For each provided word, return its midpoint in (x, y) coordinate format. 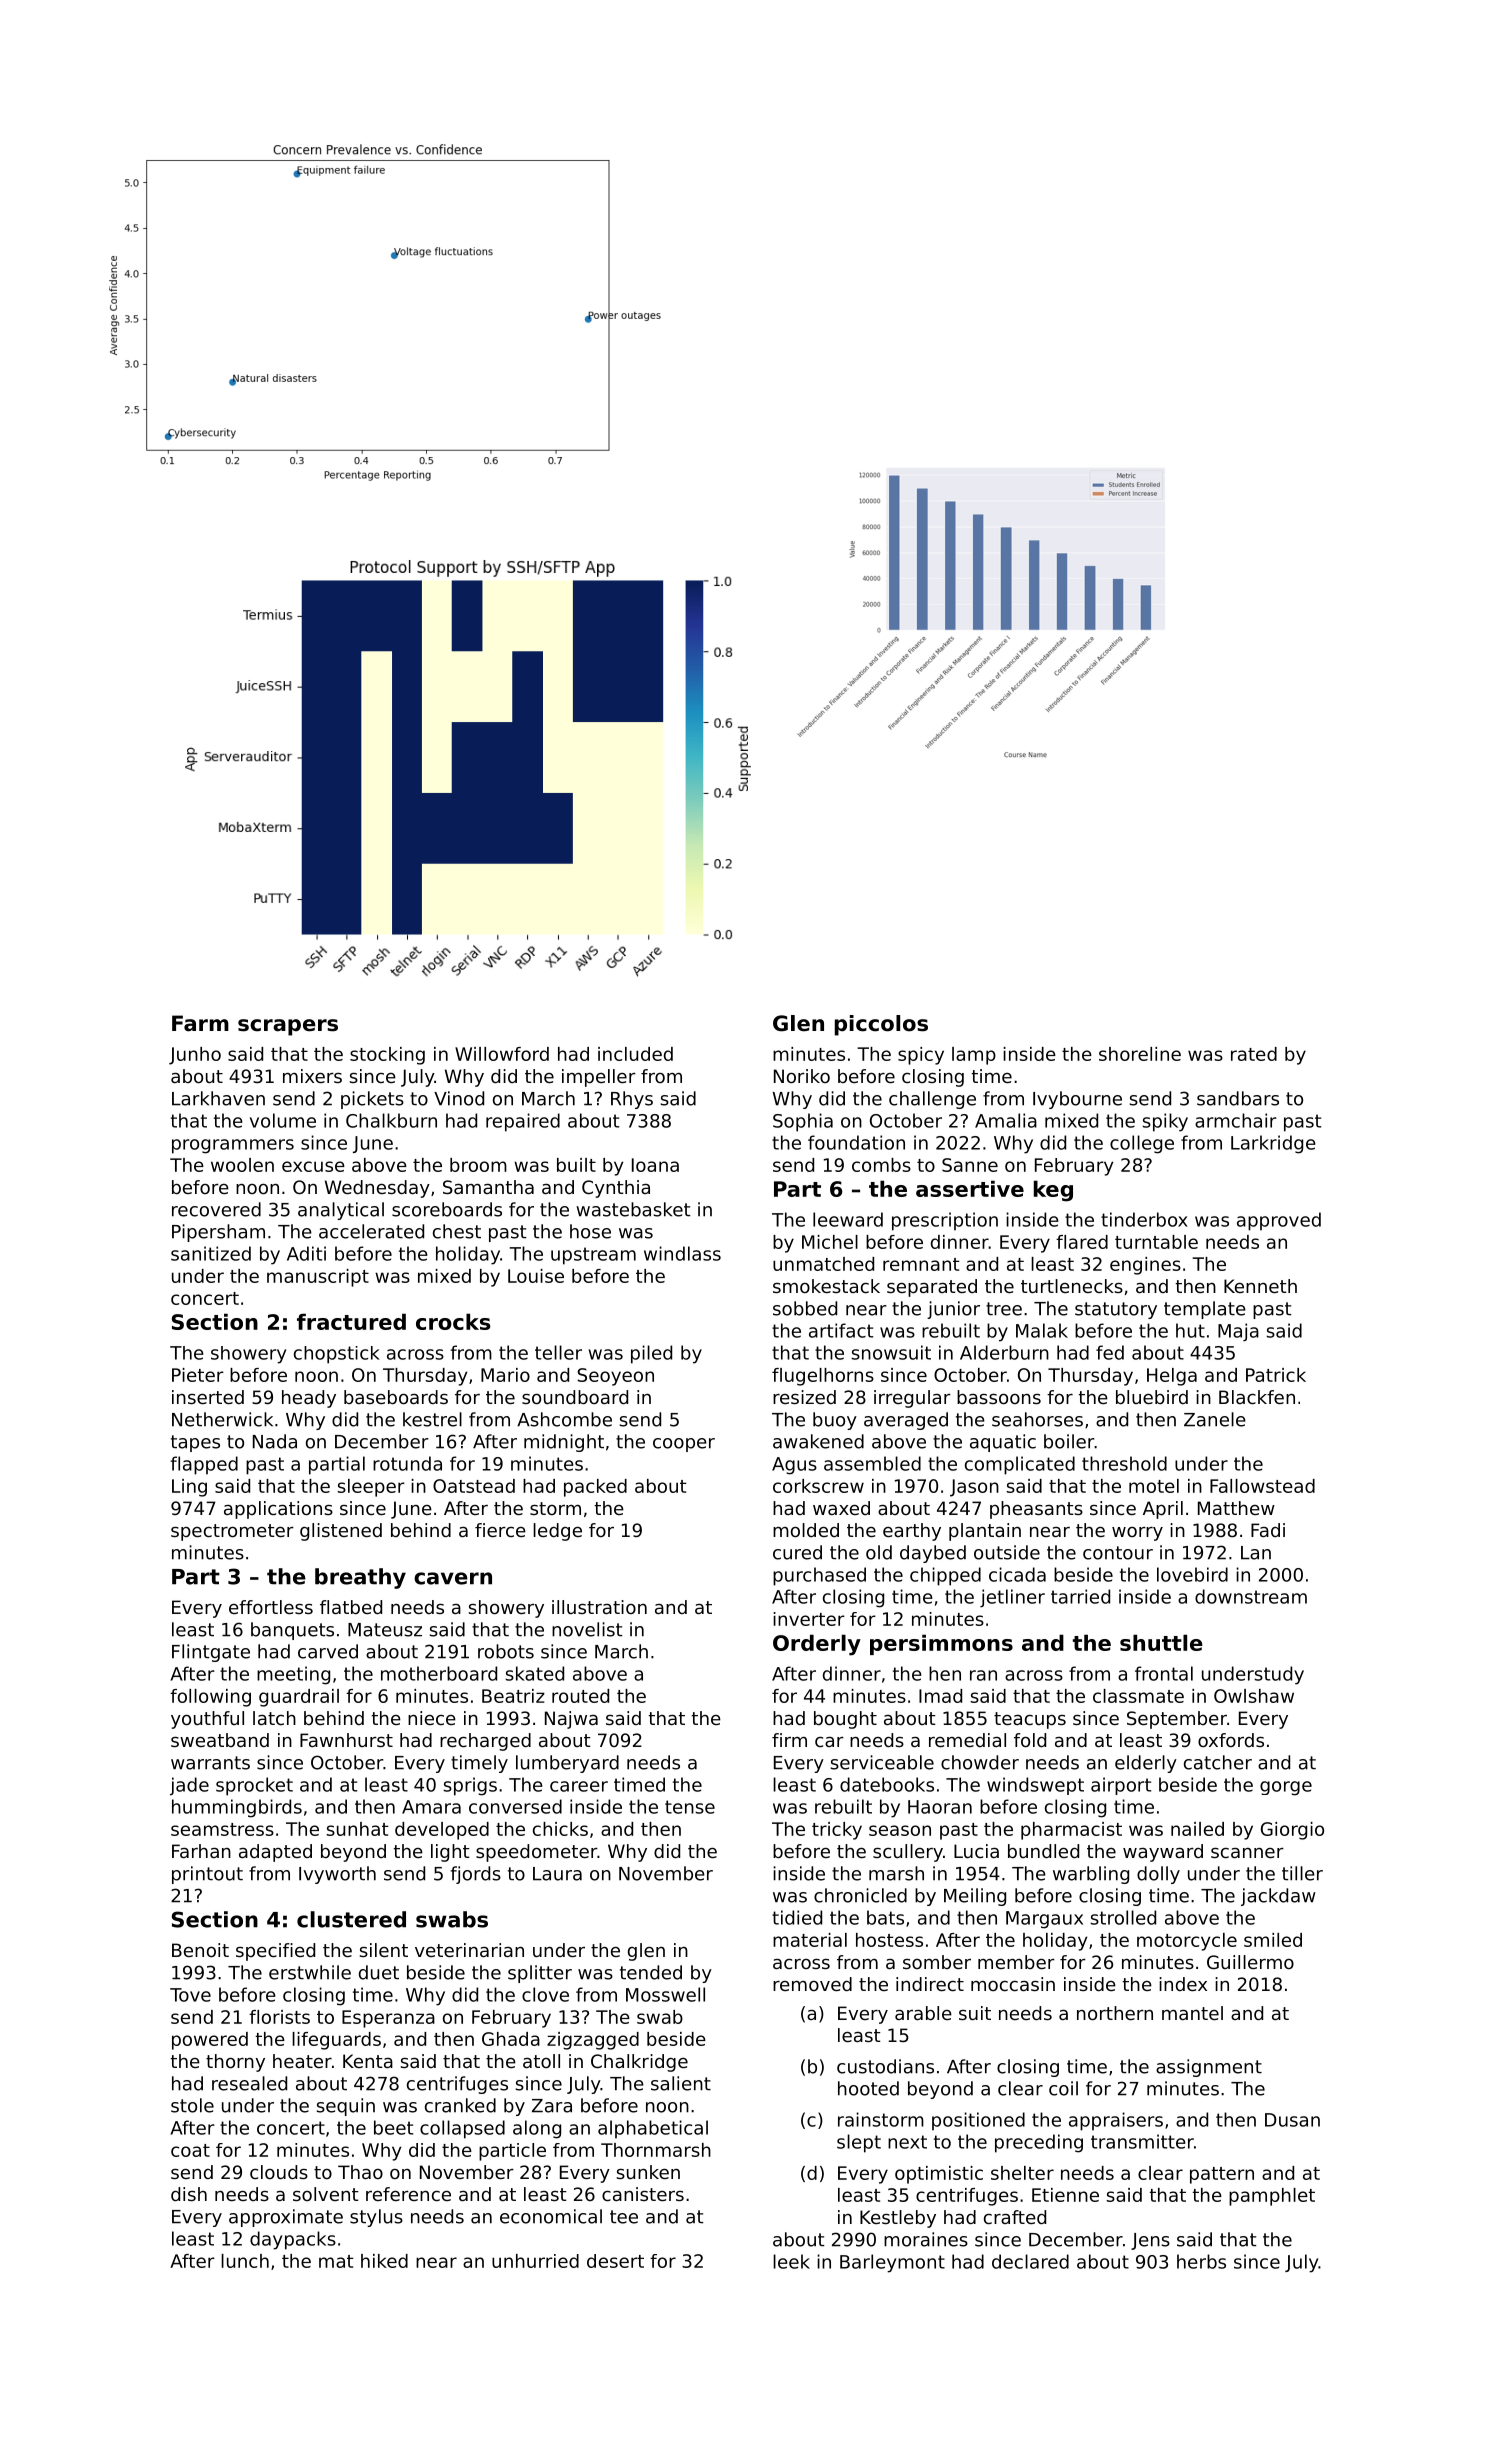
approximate (286, 2218)
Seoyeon (615, 1377)
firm (789, 1740)
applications (278, 1510)
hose (590, 1231)
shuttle (1161, 1642)
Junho (195, 1056)
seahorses (1037, 1419)
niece (432, 1718)
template (1205, 1310)
